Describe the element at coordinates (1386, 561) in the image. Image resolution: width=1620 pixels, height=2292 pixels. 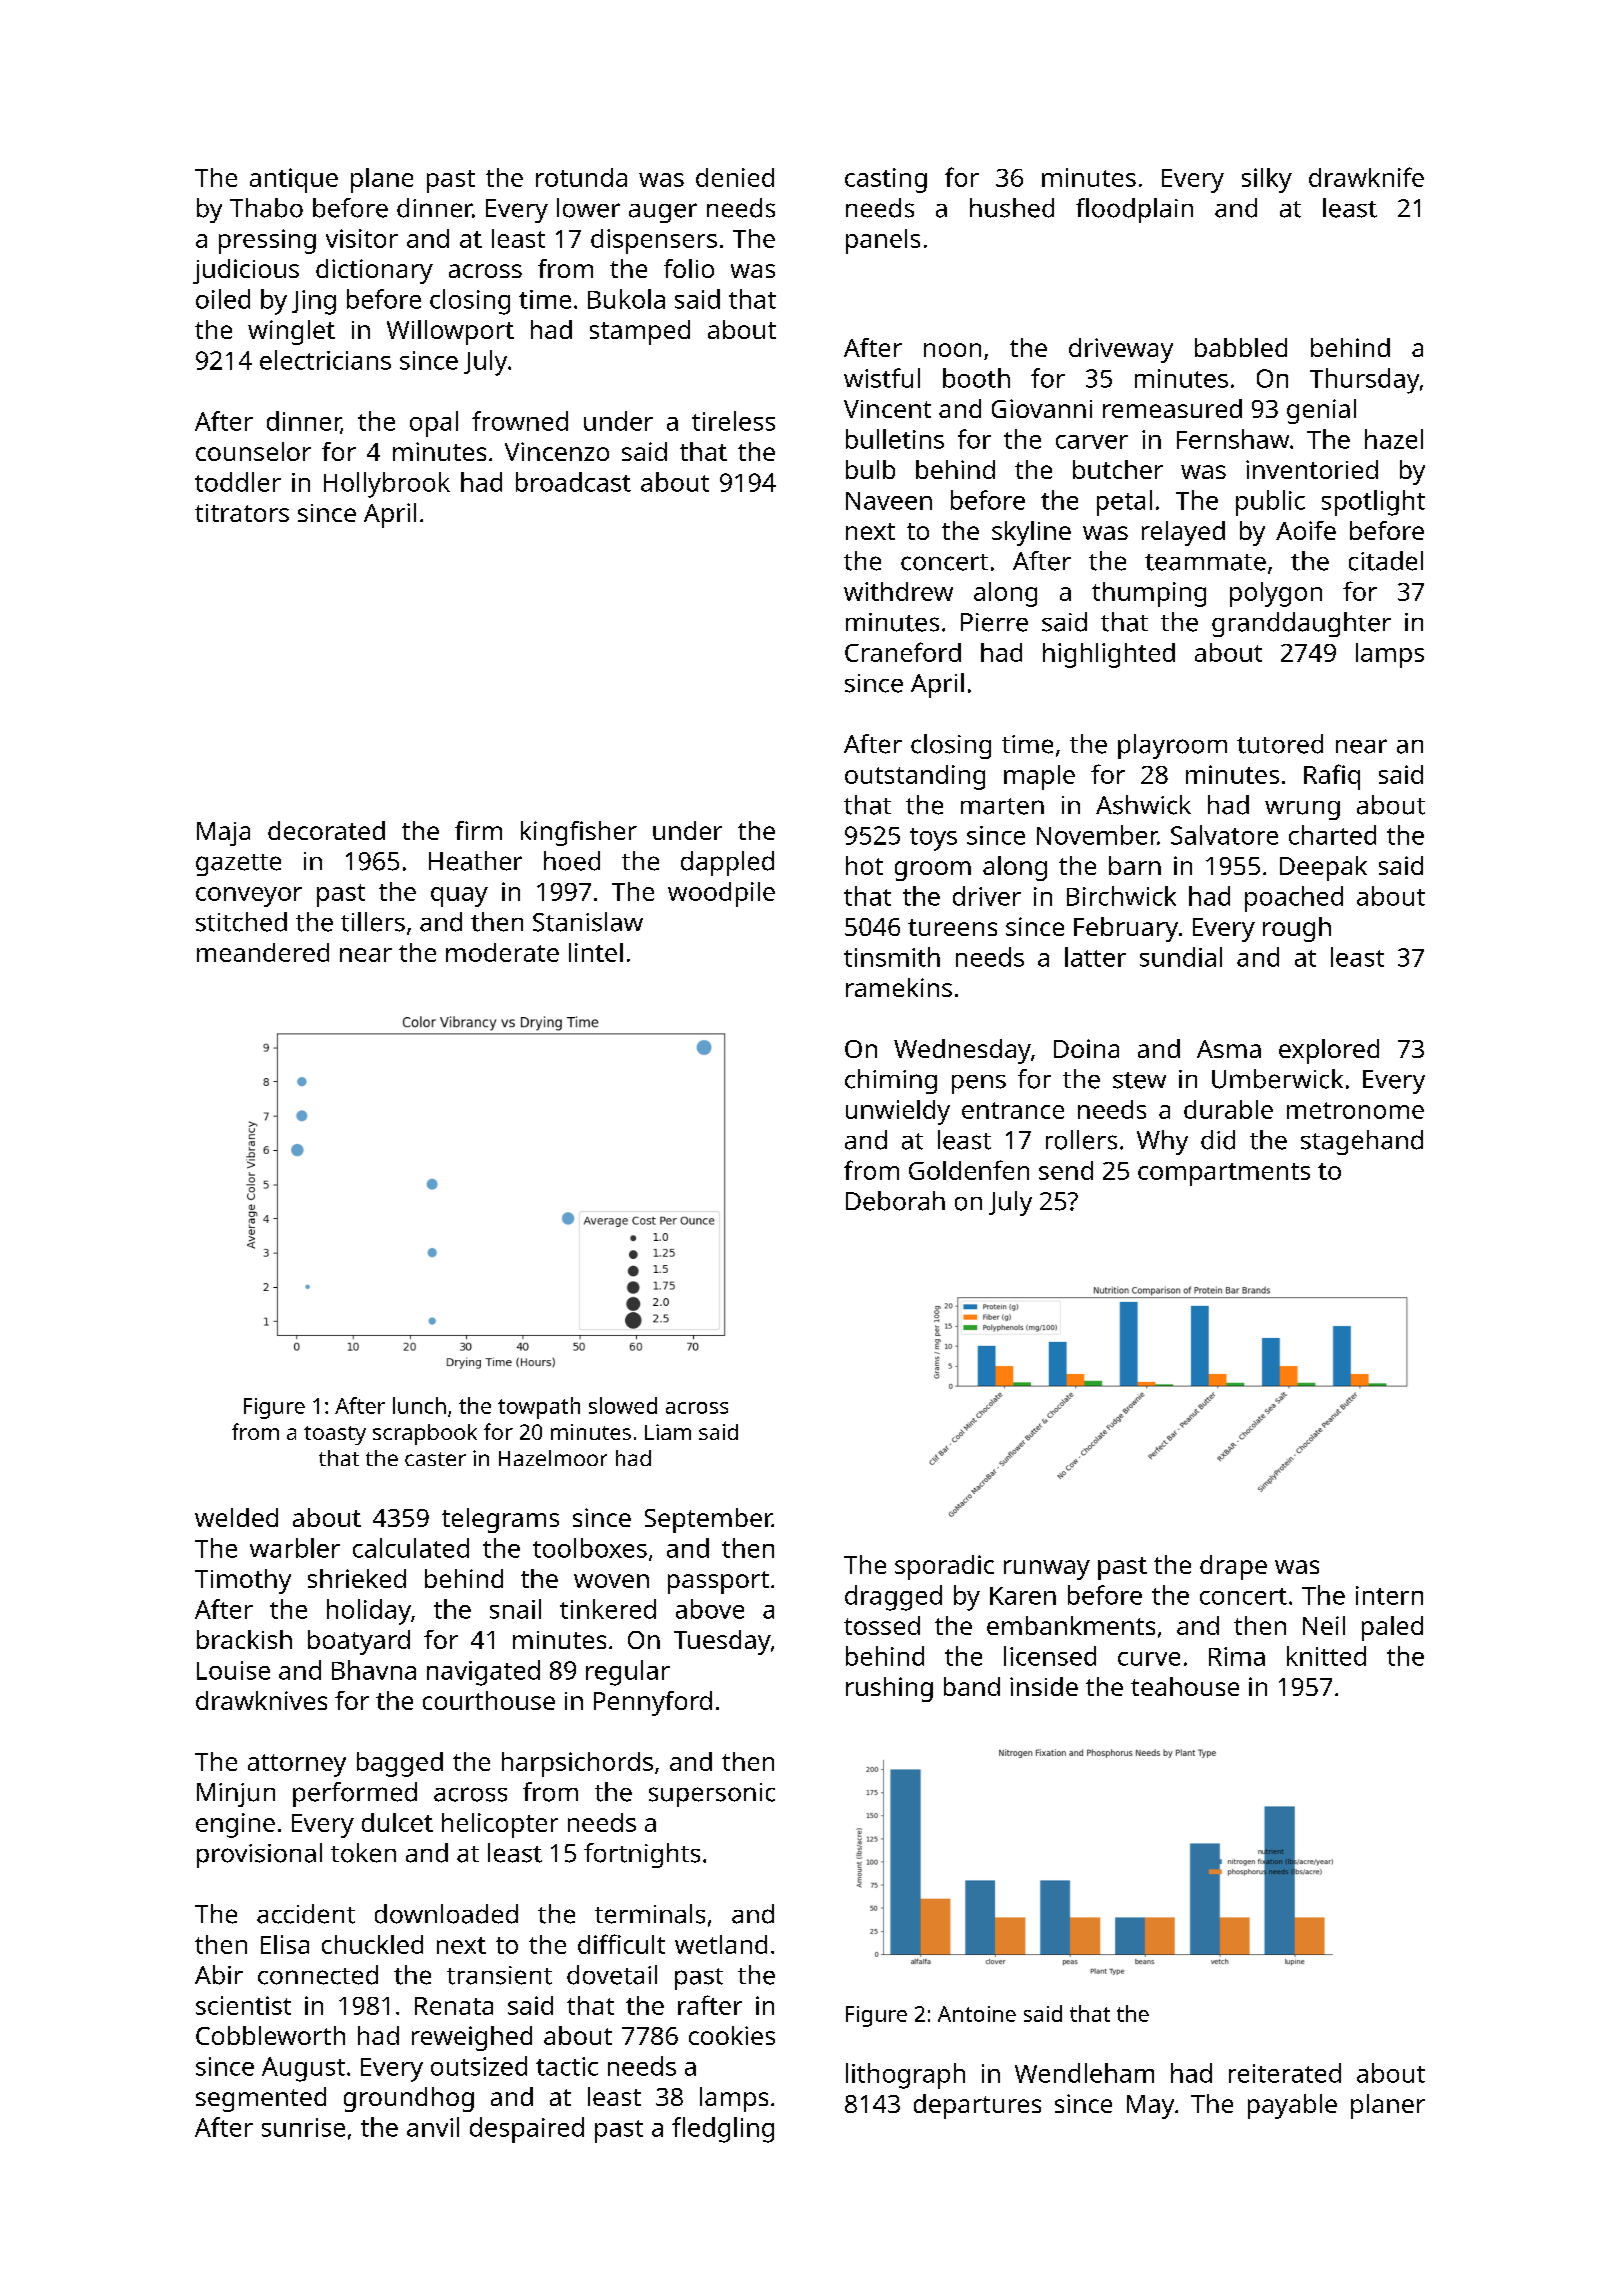
I see `citadel` at that location.
